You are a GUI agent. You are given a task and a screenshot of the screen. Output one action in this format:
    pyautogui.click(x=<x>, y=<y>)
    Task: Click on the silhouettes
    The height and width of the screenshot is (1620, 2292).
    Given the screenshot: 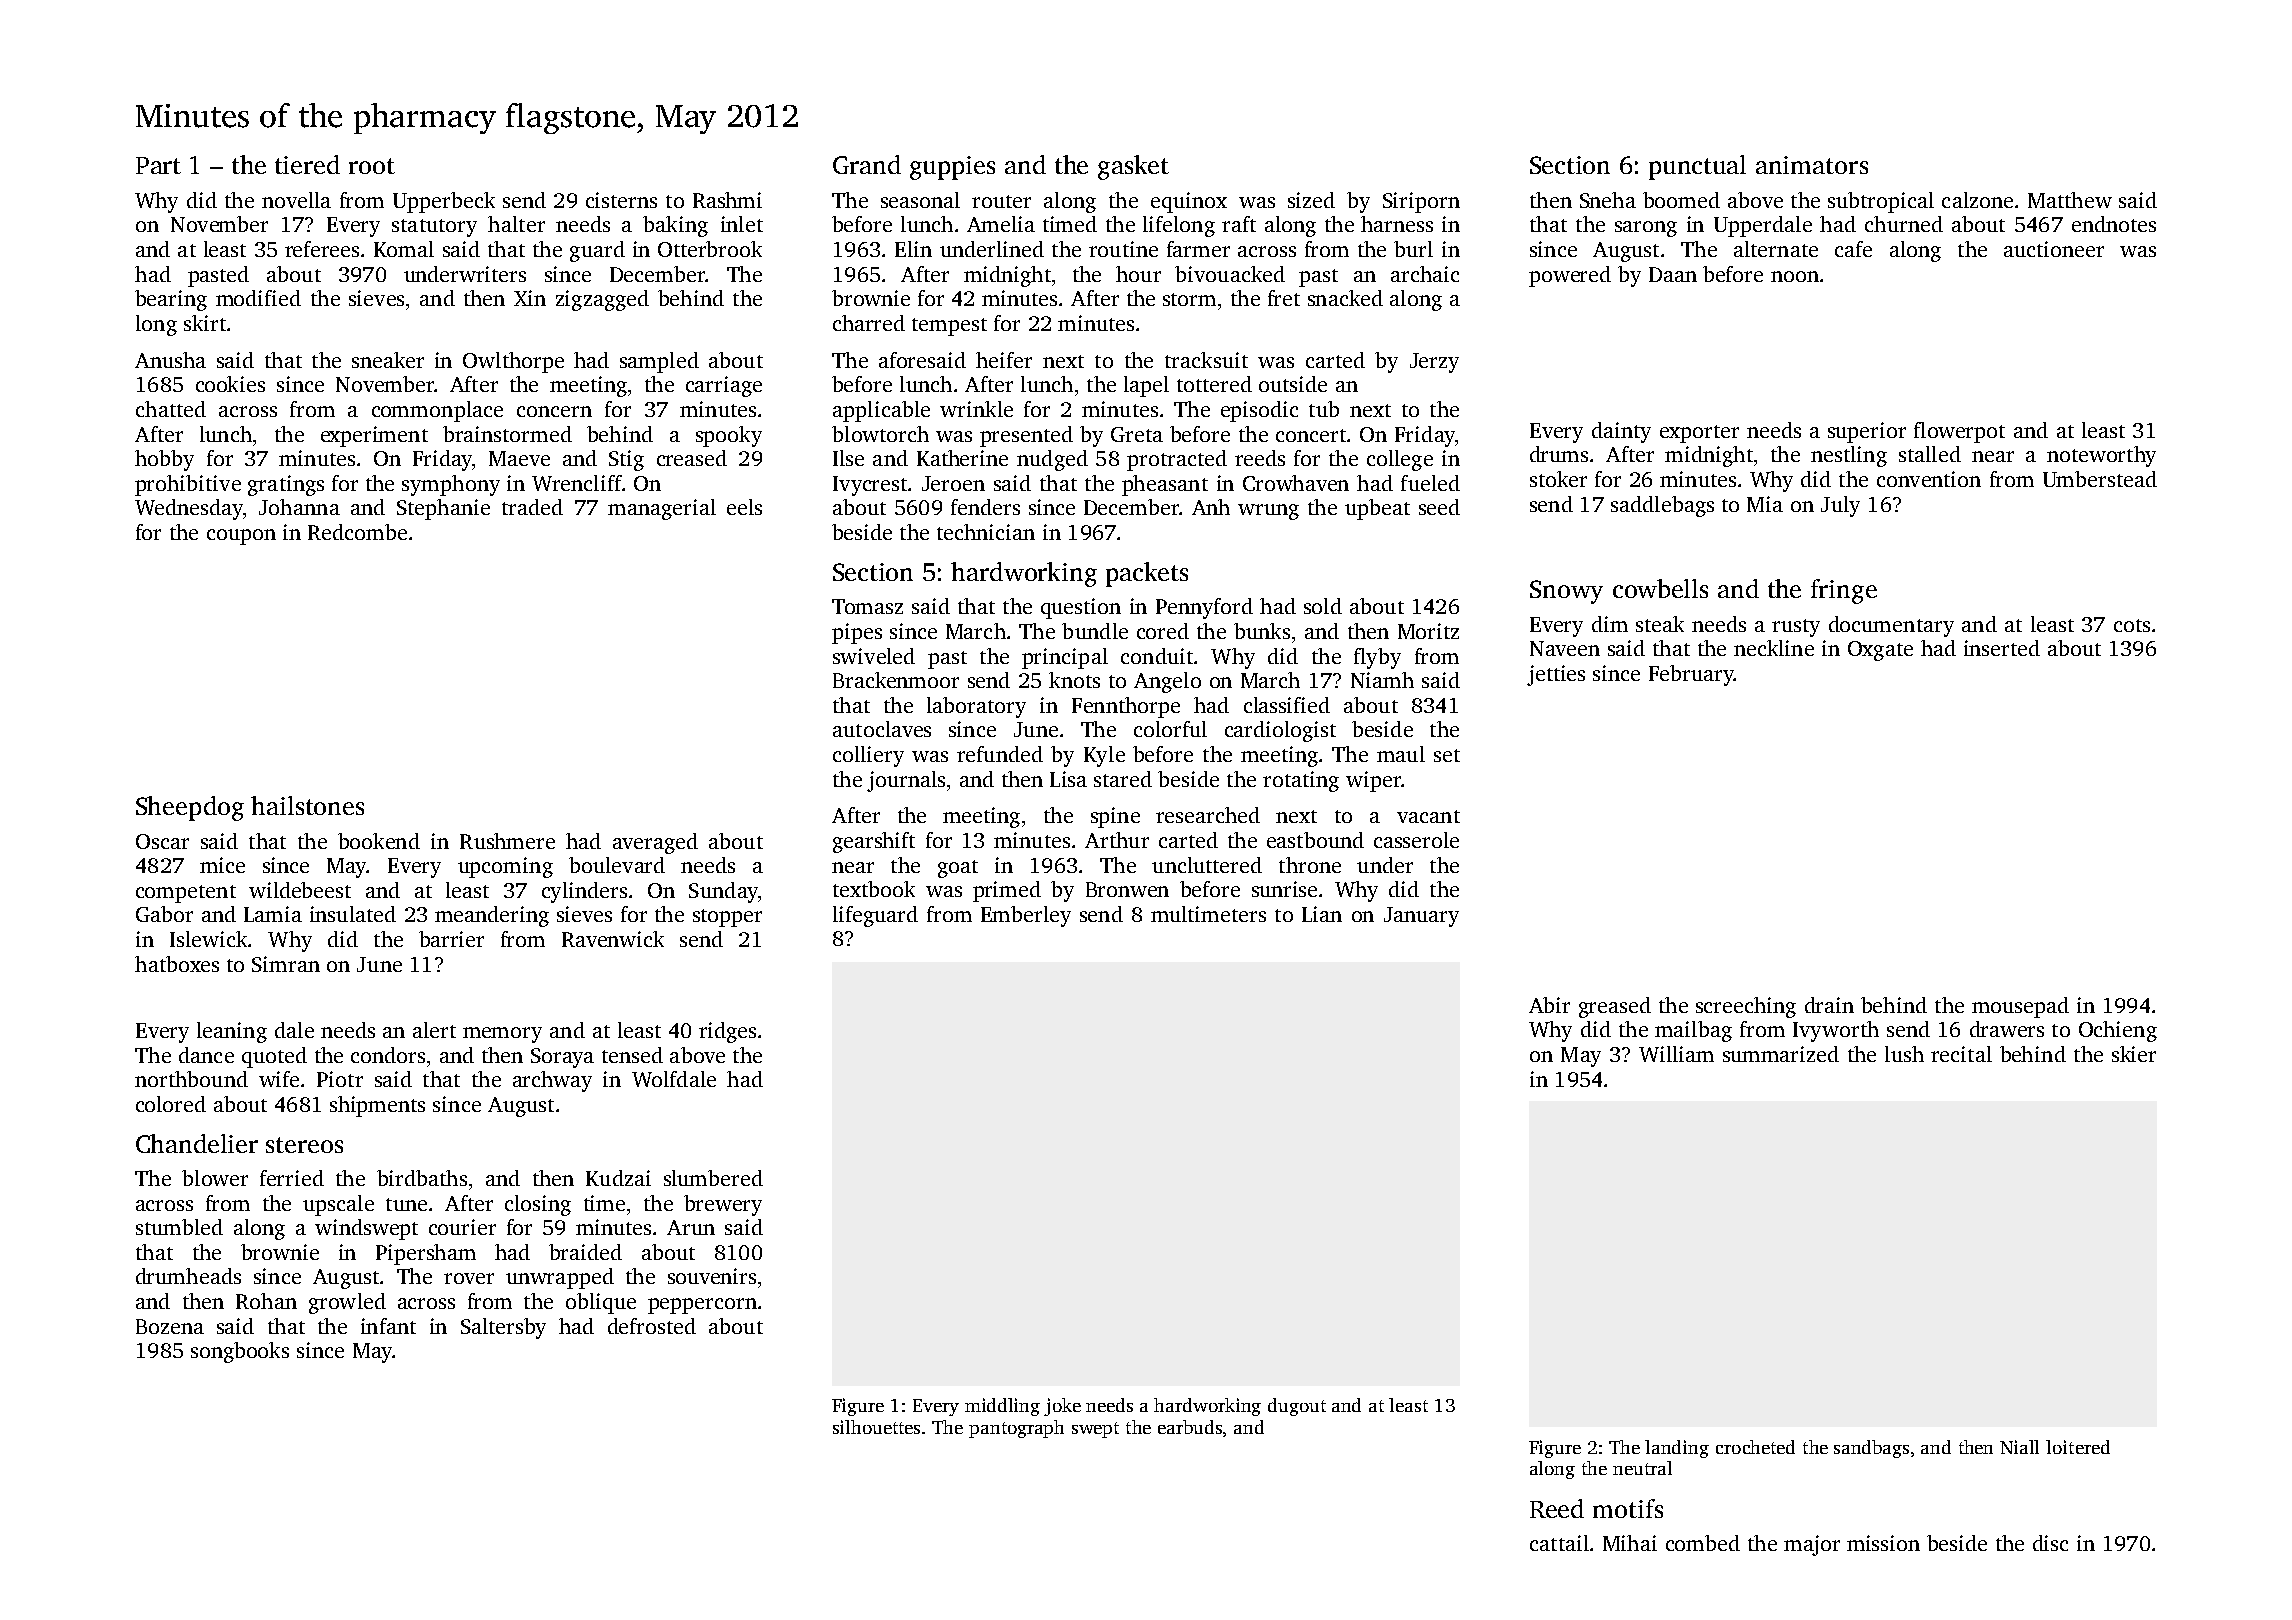 What is the action you would take?
    pyautogui.click(x=876, y=1427)
